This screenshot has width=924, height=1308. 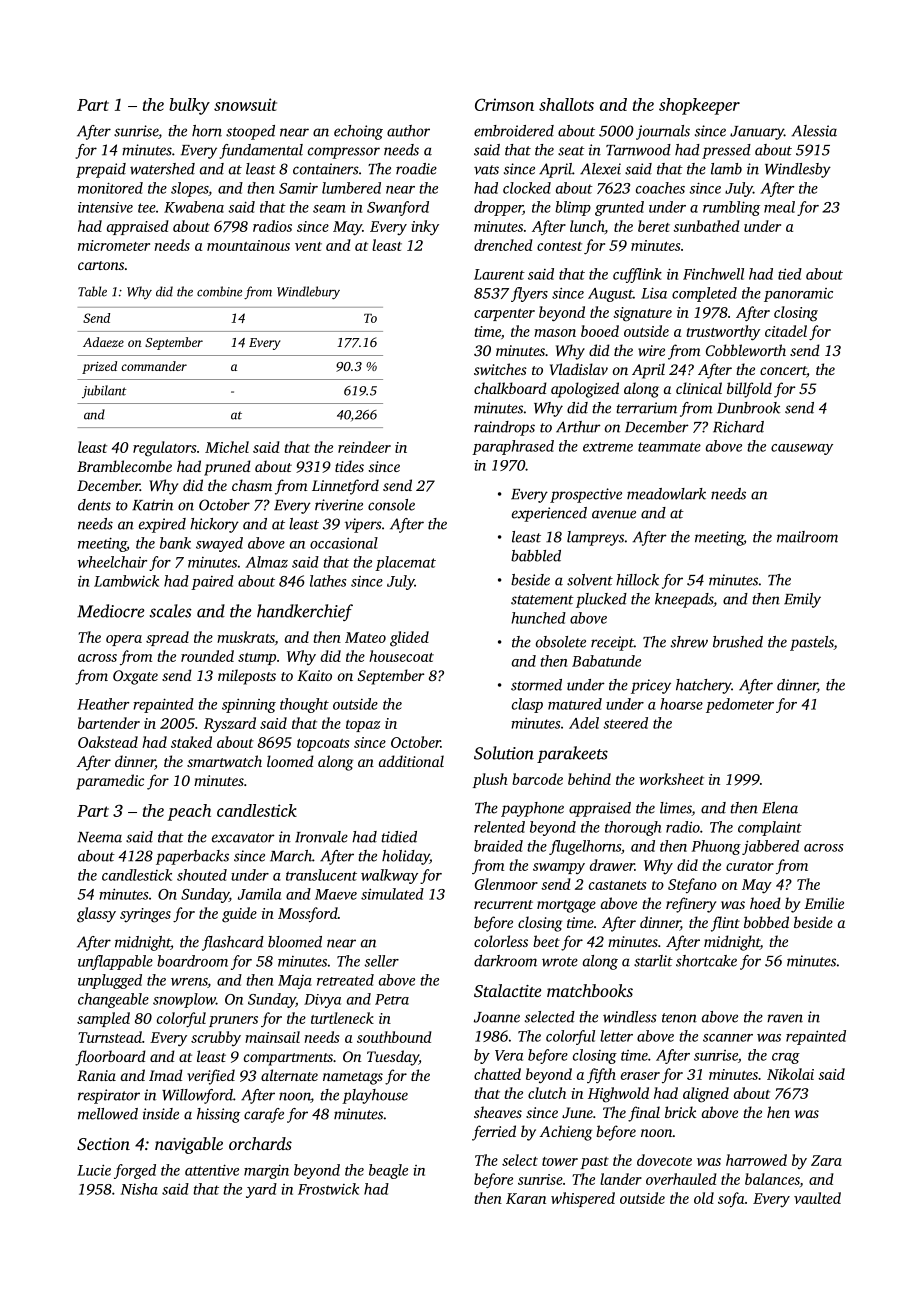 What do you see at coordinates (239, 915) in the screenshot?
I see `guide` at bounding box center [239, 915].
